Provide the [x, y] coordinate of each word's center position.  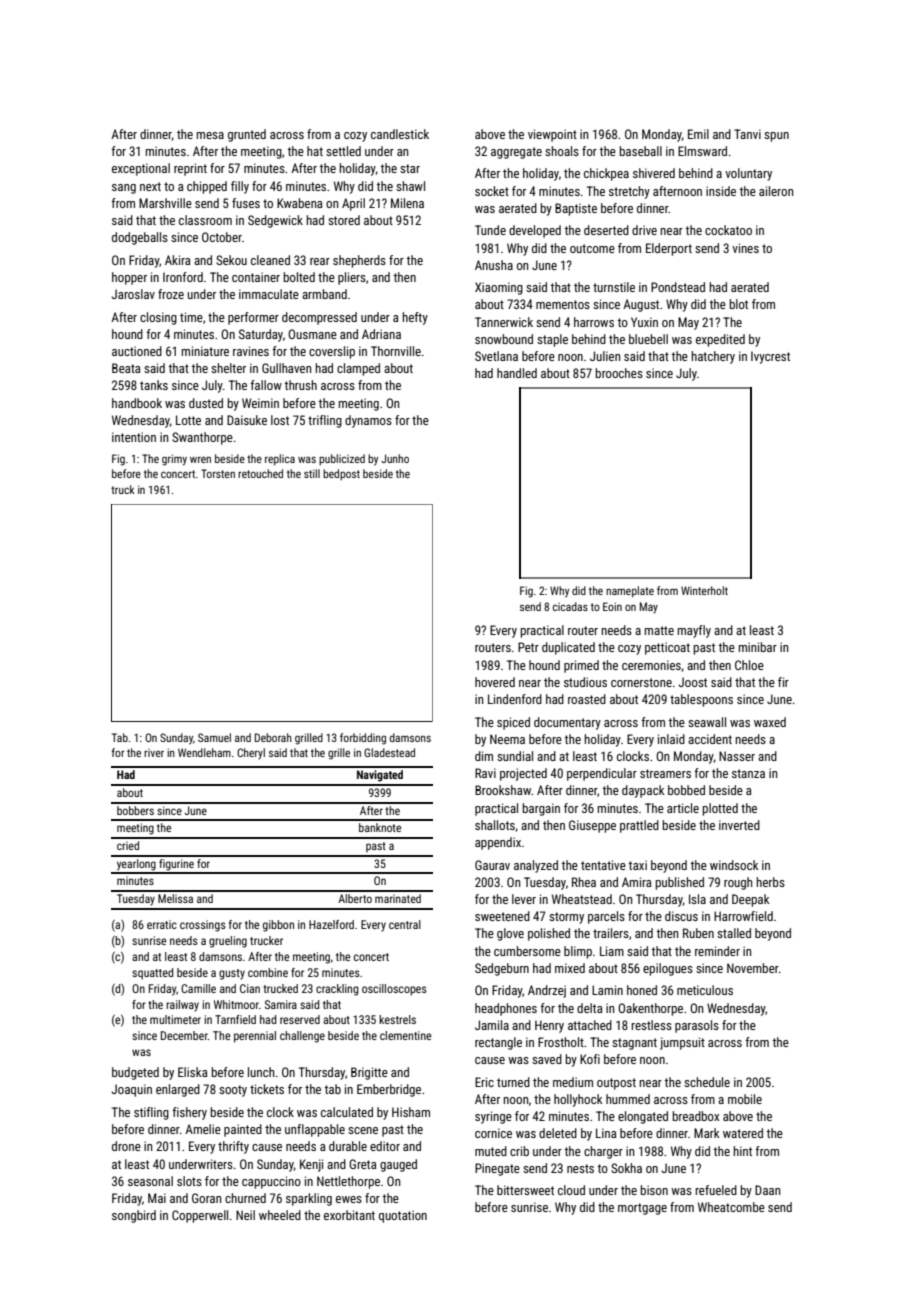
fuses [246, 203]
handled [517, 373]
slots [189, 1181]
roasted [587, 699]
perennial [255, 1037]
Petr [528, 647]
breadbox [695, 1116]
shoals [562, 151]
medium [573, 1082]
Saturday [261, 335]
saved [547, 1059]
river [154, 753]
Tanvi [747, 134]
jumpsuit [682, 1043]
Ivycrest [770, 357]
